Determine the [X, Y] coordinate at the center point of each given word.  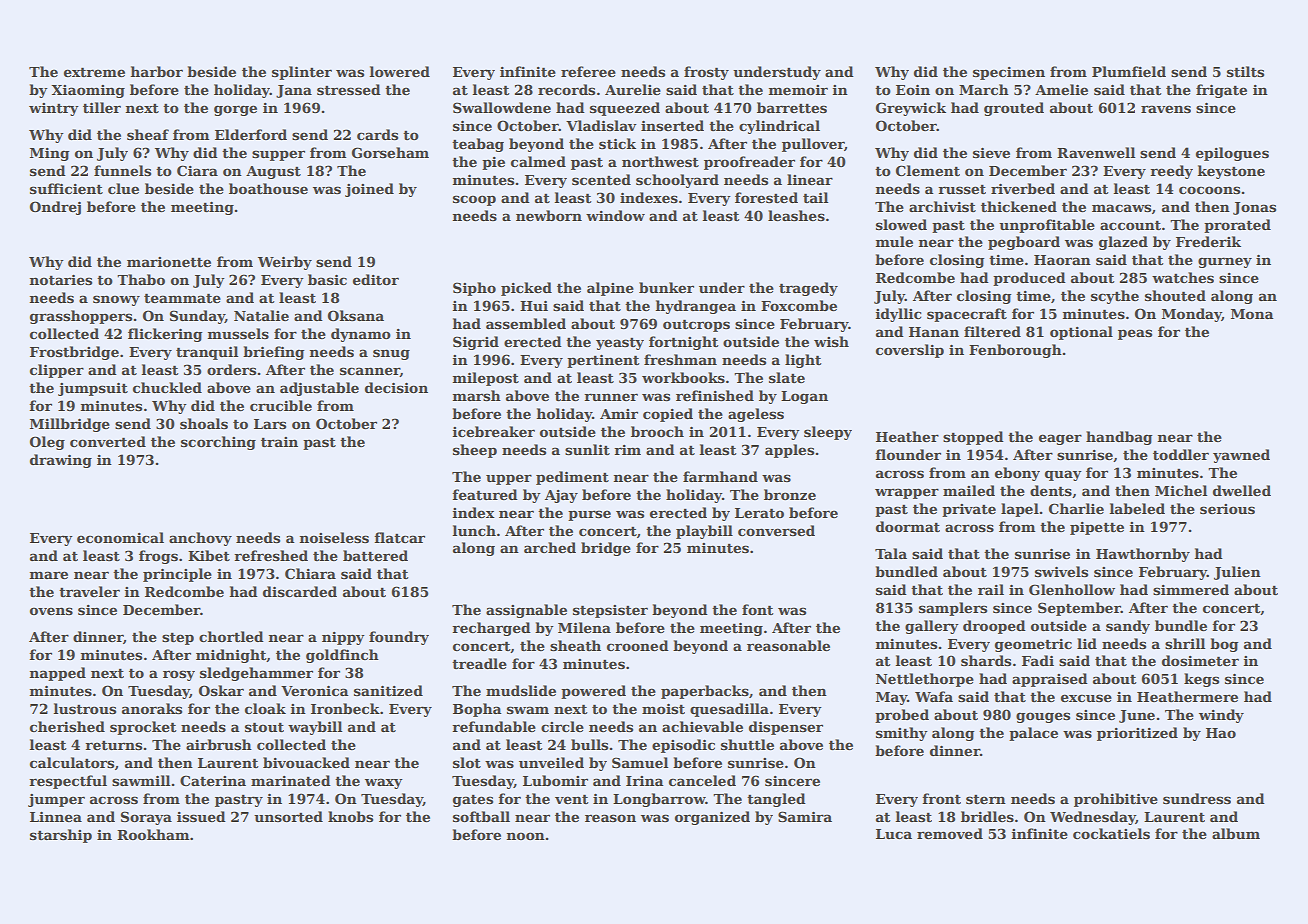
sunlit [587, 449]
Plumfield [1129, 71]
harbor [156, 71]
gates [473, 800]
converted [108, 441]
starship [61, 836]
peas [1135, 334]
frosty [706, 73]
